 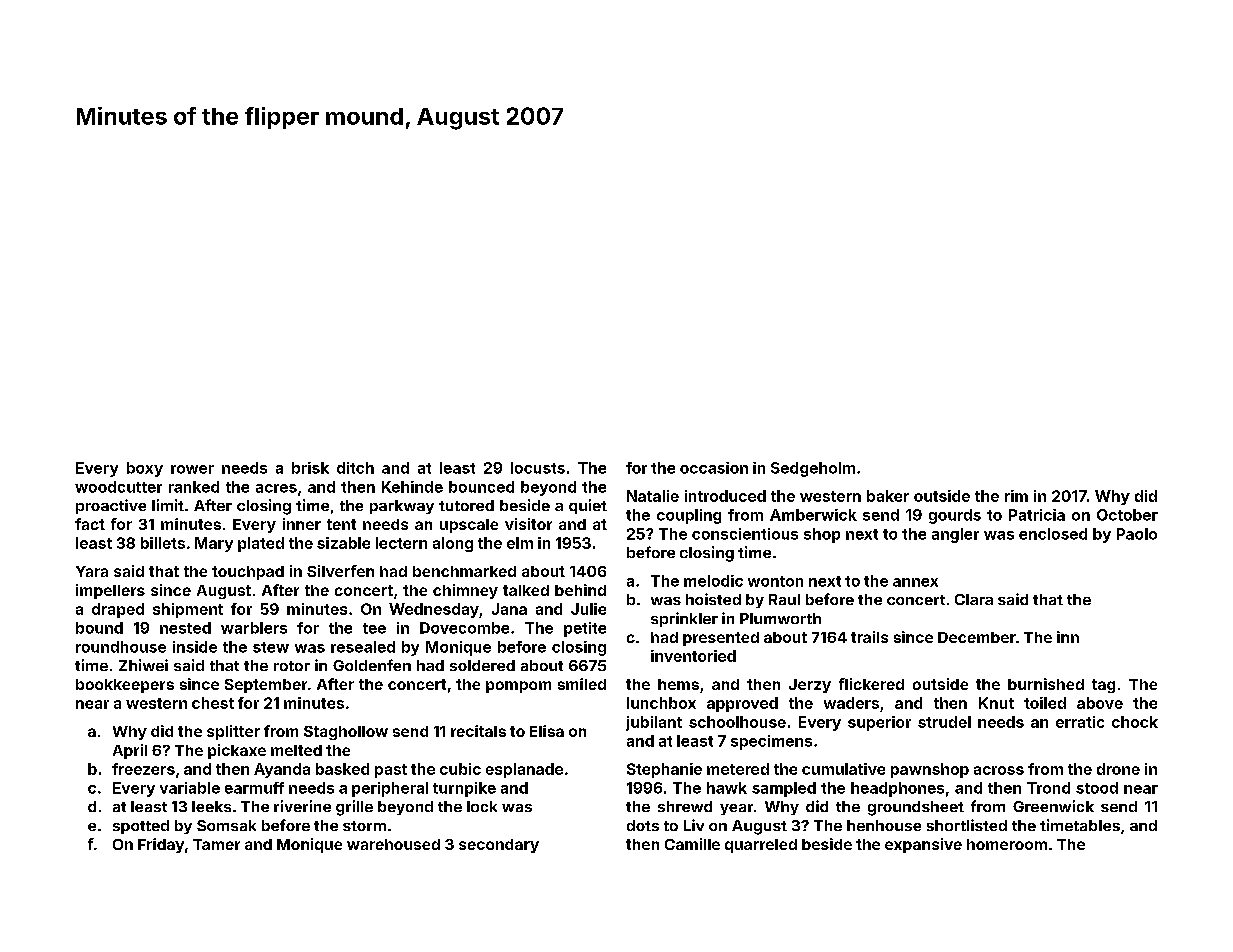 What do you see at coordinates (121, 647) in the image?
I see `roundhouse` at bounding box center [121, 647].
